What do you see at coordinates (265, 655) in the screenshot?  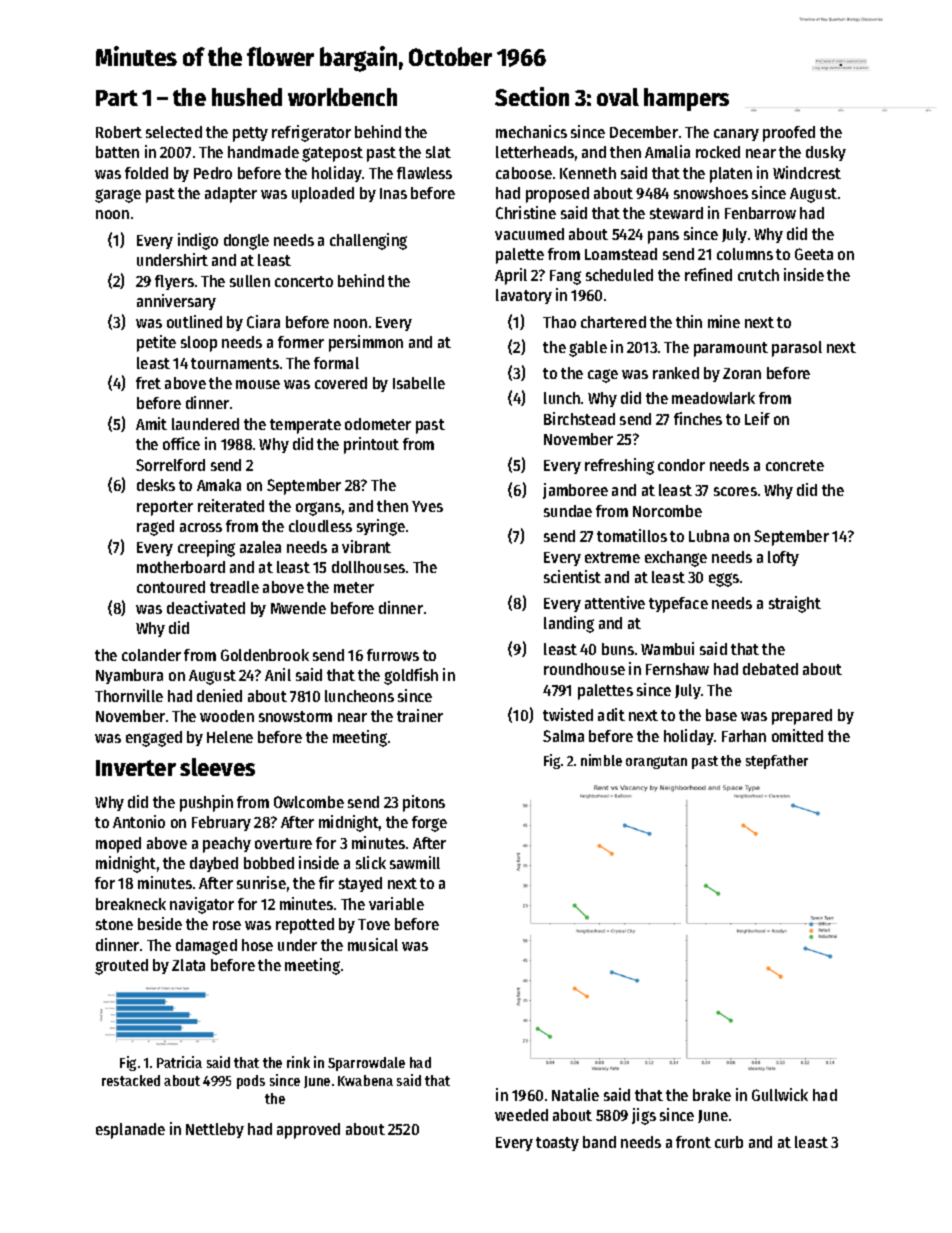 I see `Goldenbrook` at bounding box center [265, 655].
